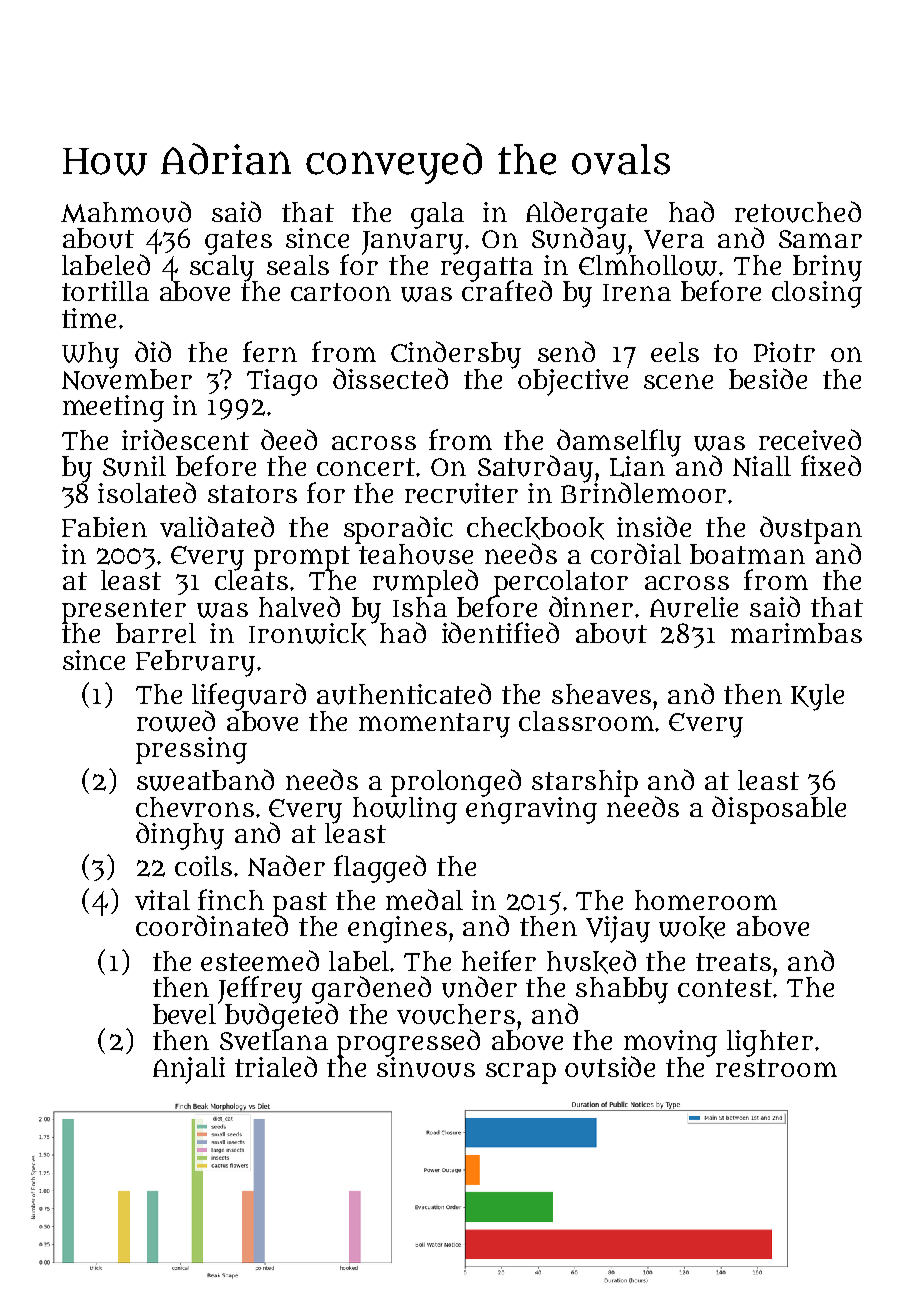 The height and width of the document is (1311, 924). What do you see at coordinates (184, 1014) in the document?
I see `bevel` at bounding box center [184, 1014].
